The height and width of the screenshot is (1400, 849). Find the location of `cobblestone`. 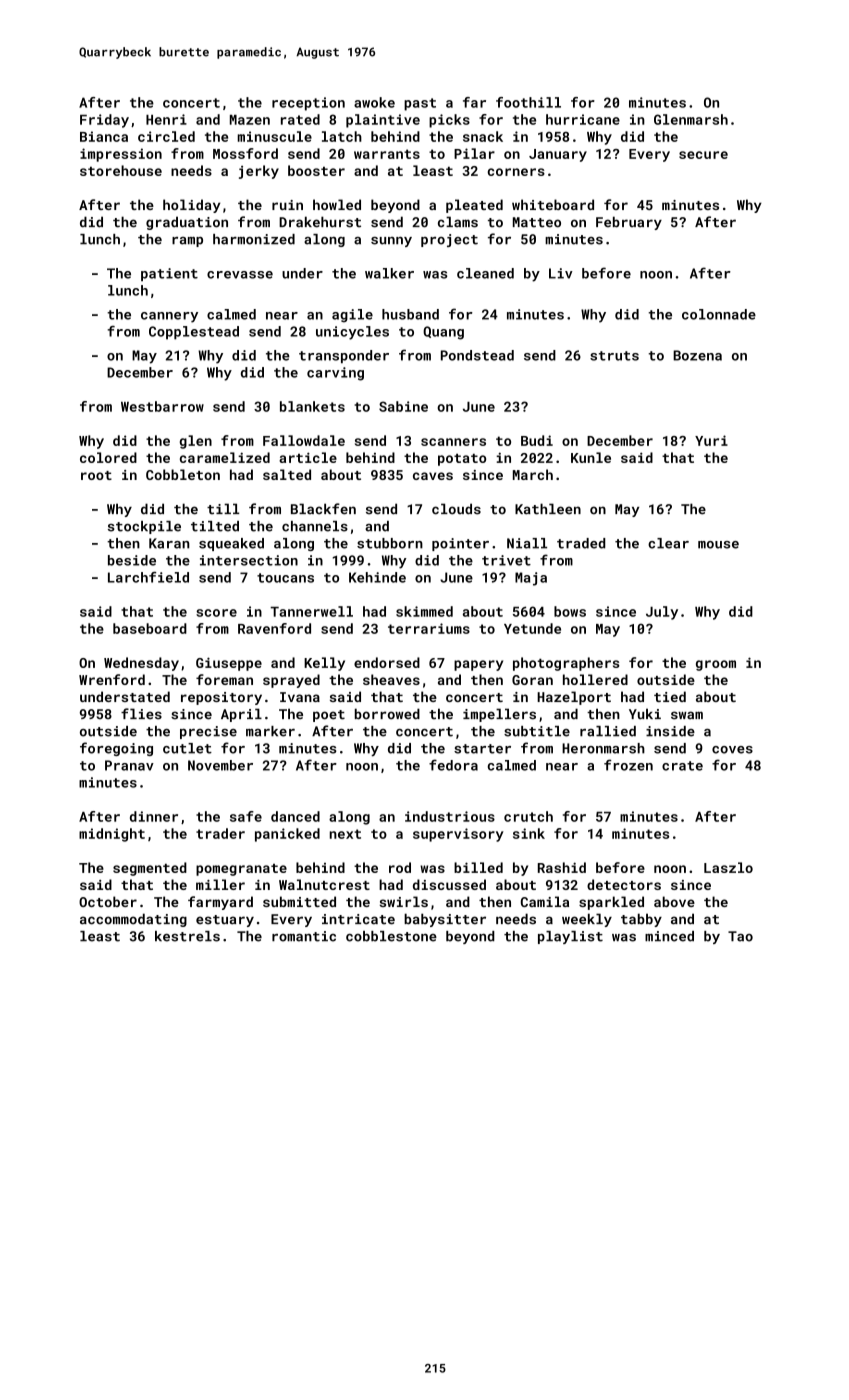

cobblestone is located at coordinates (391, 936).
